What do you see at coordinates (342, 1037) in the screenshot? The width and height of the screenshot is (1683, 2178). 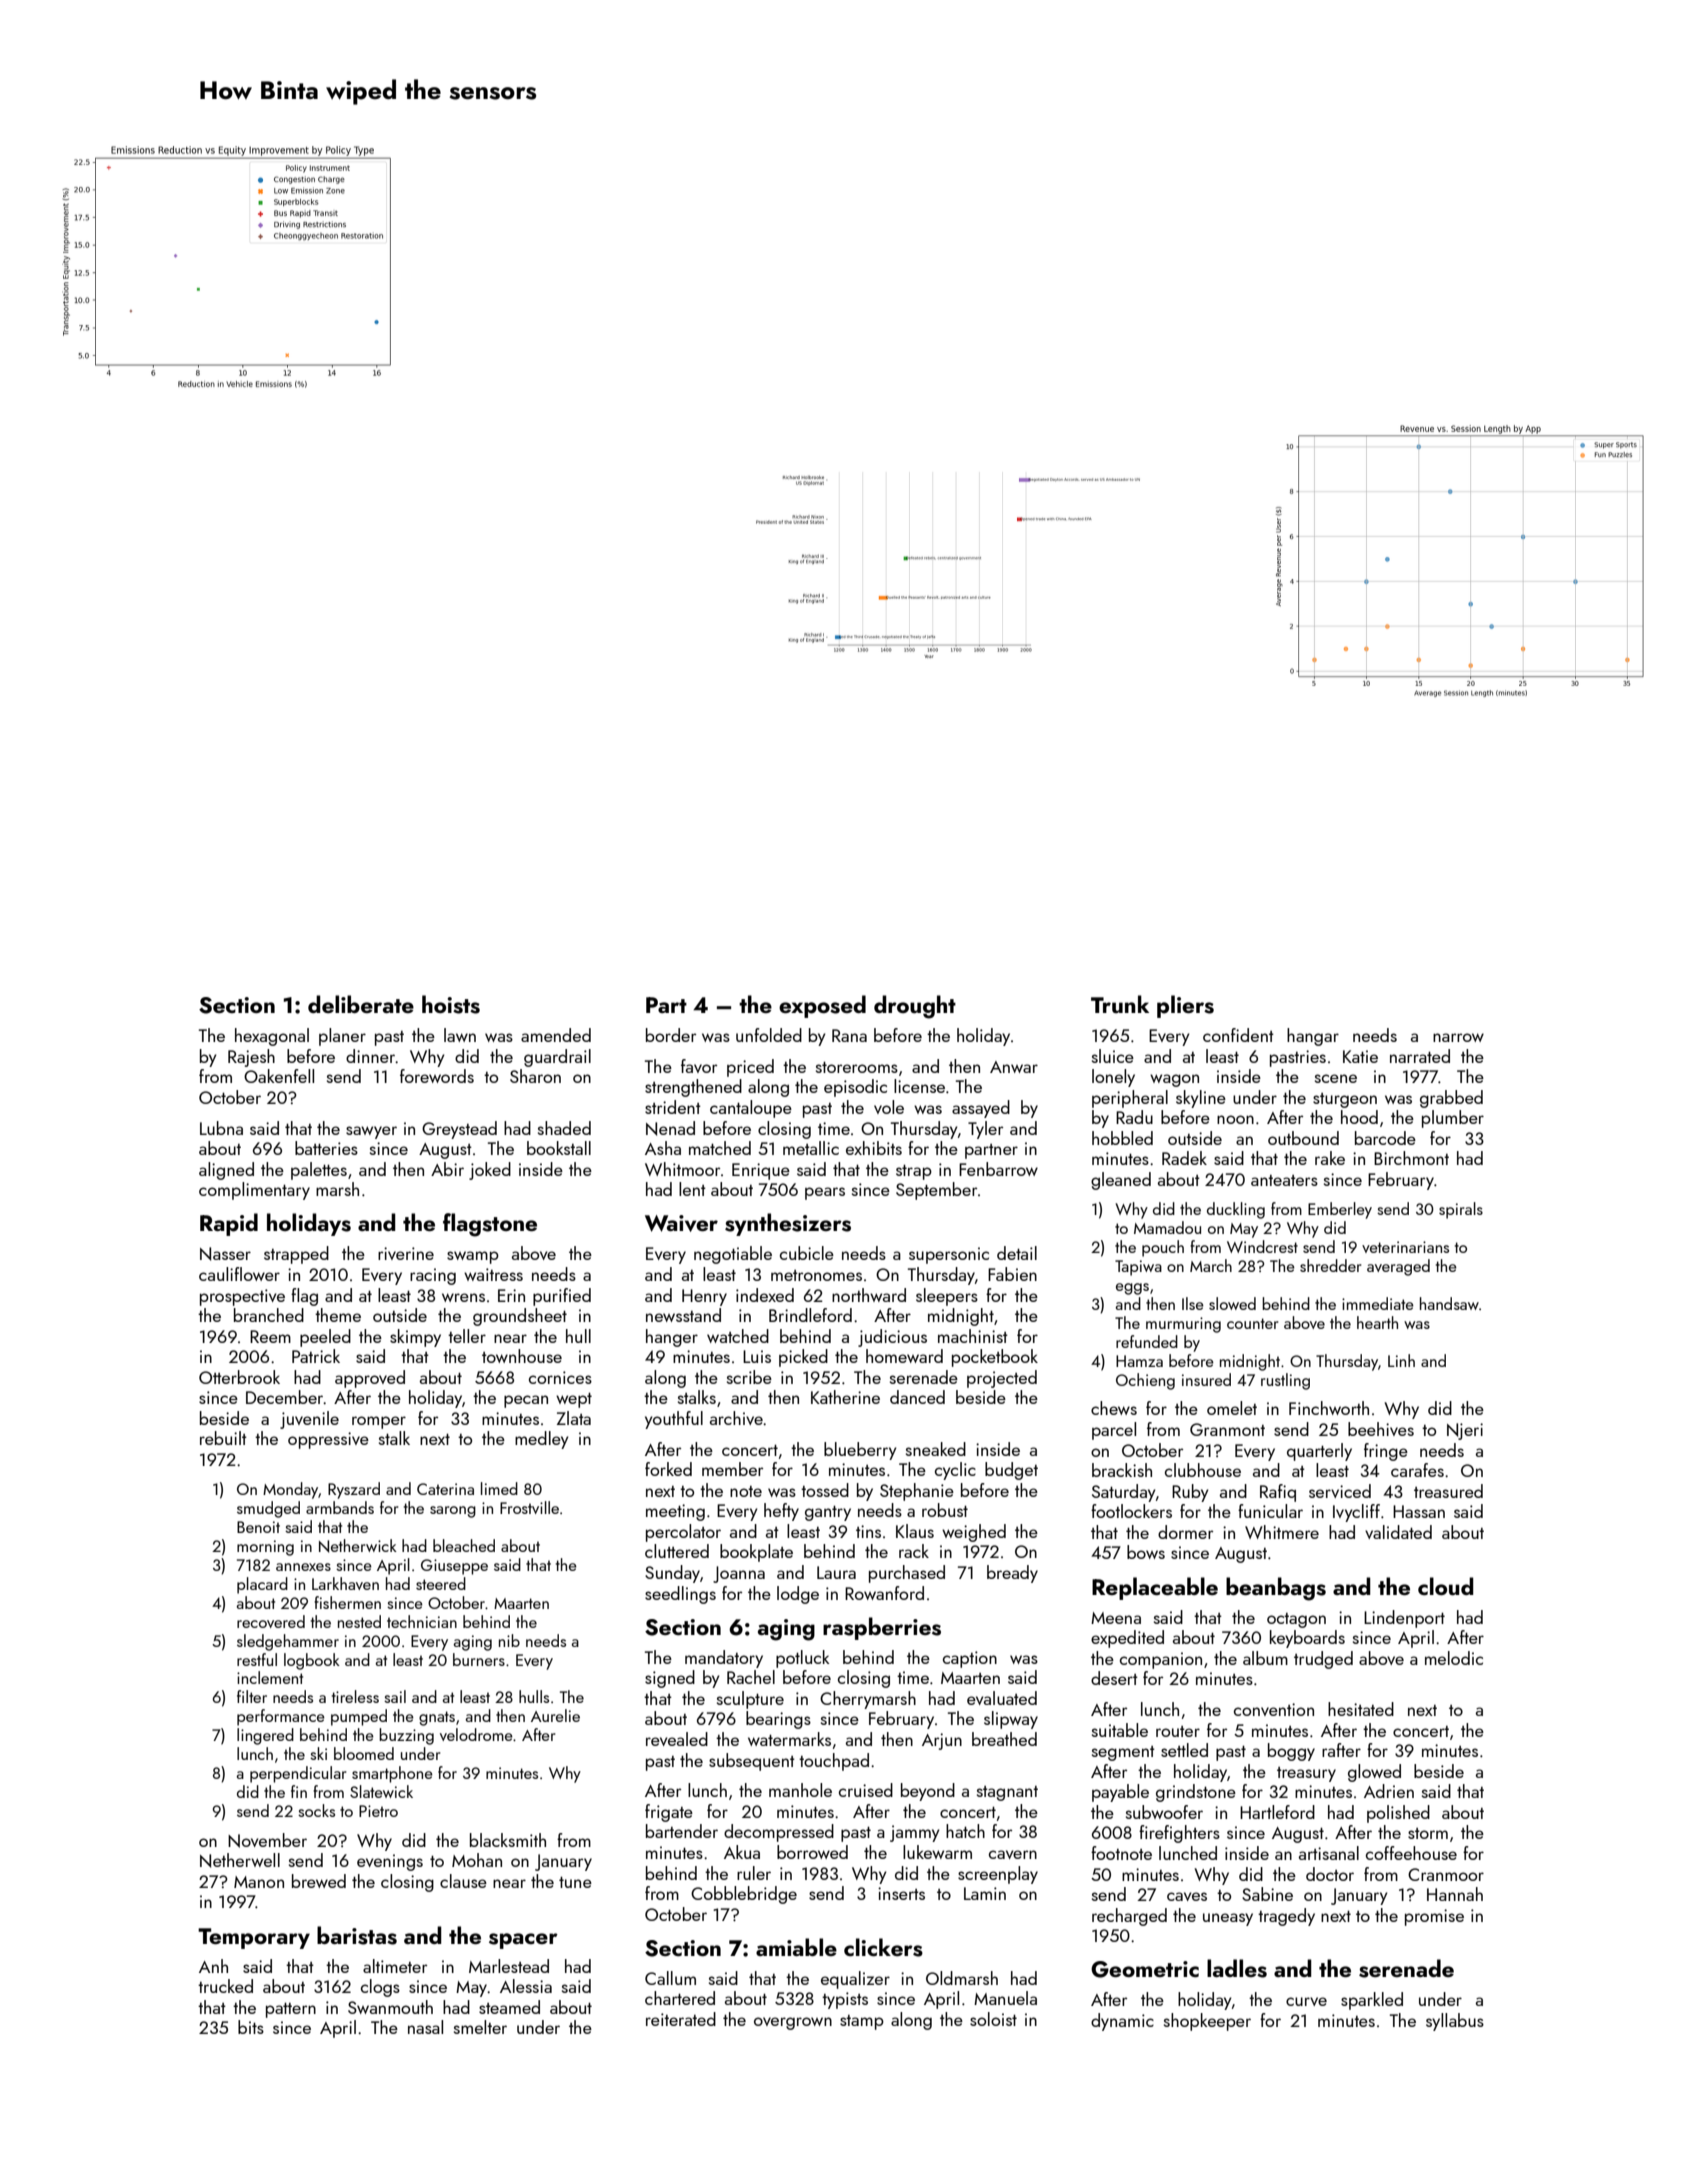 I see `planer` at bounding box center [342, 1037].
